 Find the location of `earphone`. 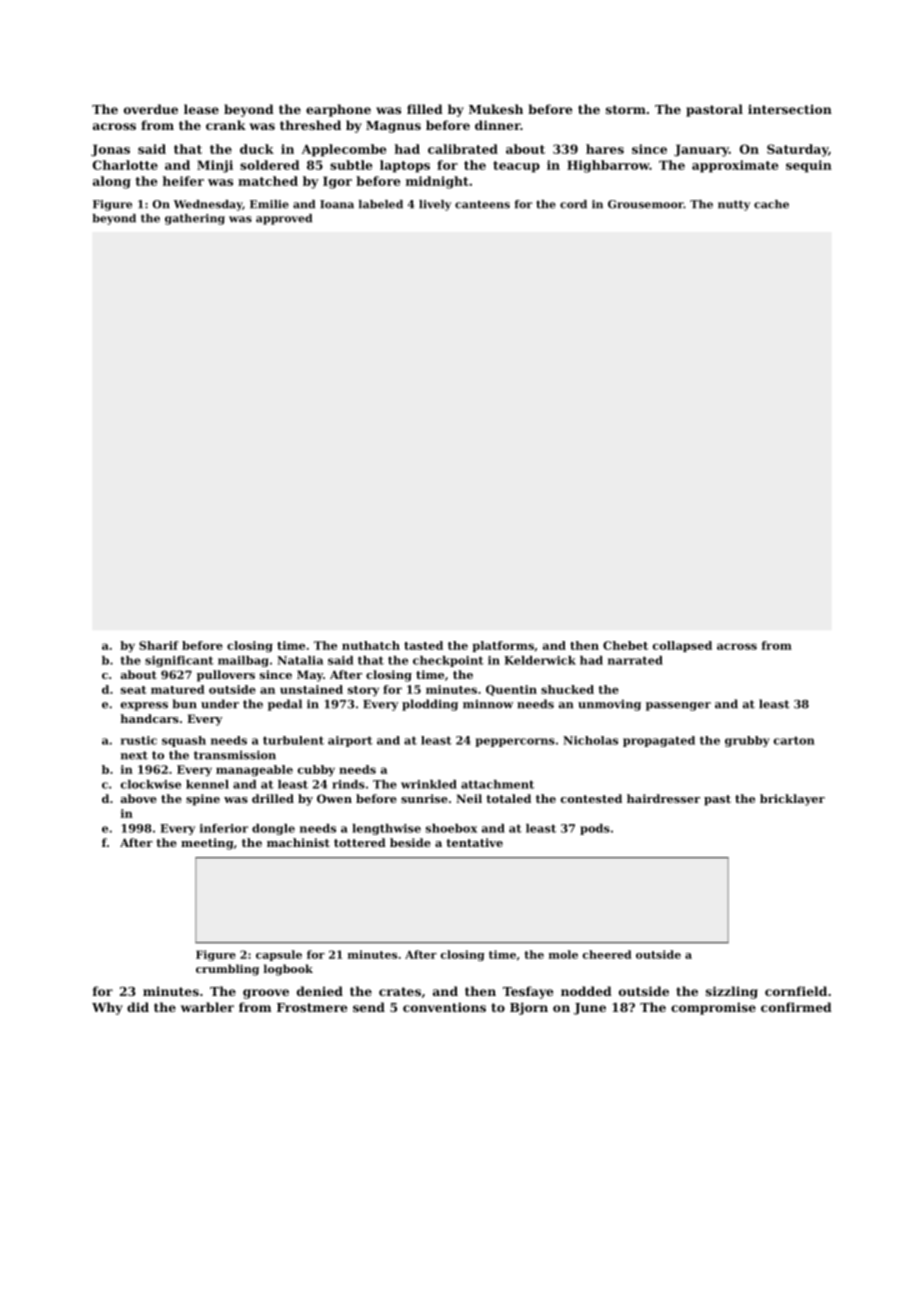

earphone is located at coordinates (338, 110).
